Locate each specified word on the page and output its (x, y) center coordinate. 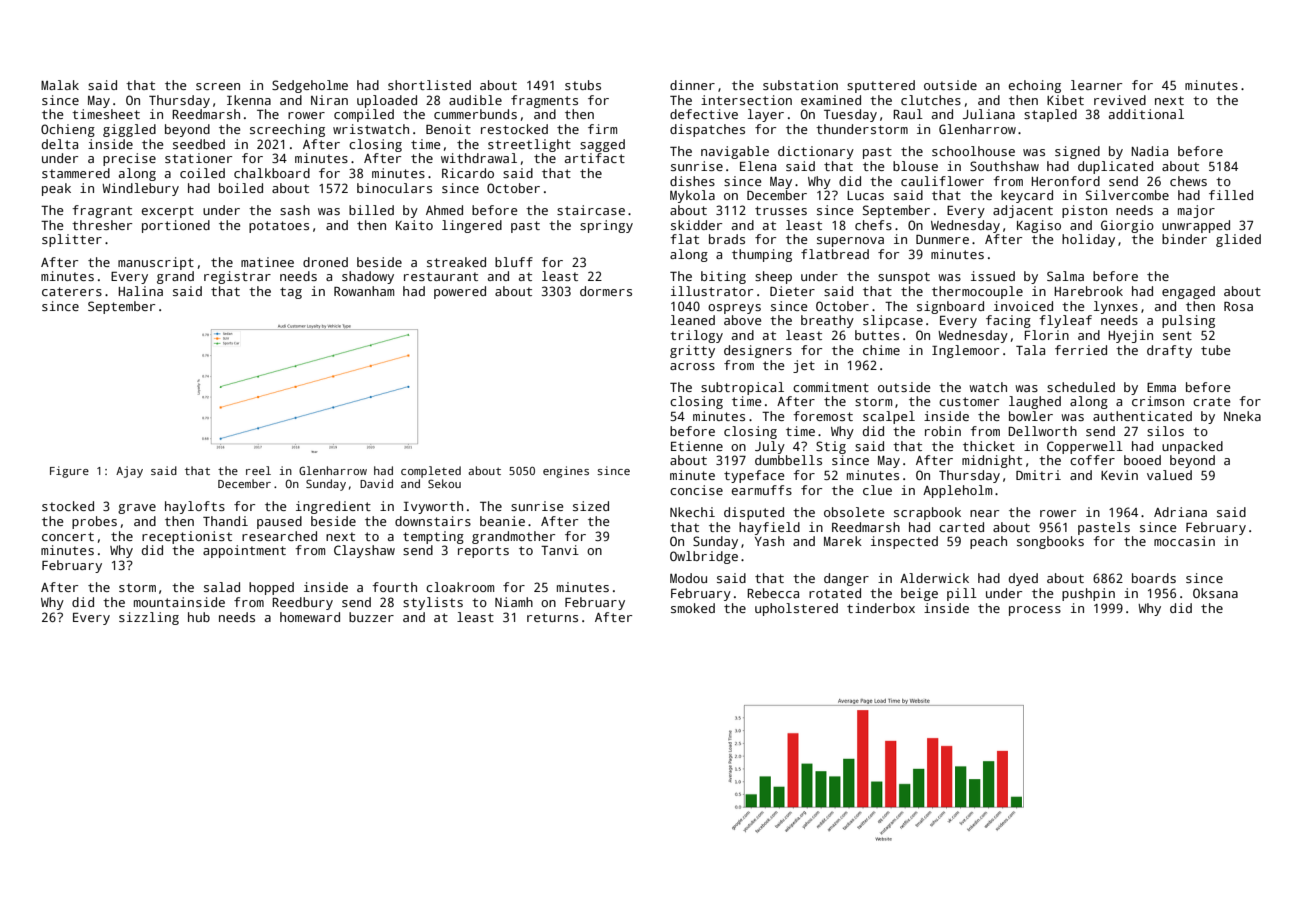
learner (1096, 85)
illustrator (712, 291)
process (1035, 611)
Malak (60, 85)
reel (258, 470)
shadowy (368, 277)
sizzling (149, 618)
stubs (583, 85)
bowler (1031, 416)
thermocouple (977, 292)
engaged (1188, 292)
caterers (72, 291)
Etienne (697, 446)
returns (552, 617)
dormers (606, 291)
